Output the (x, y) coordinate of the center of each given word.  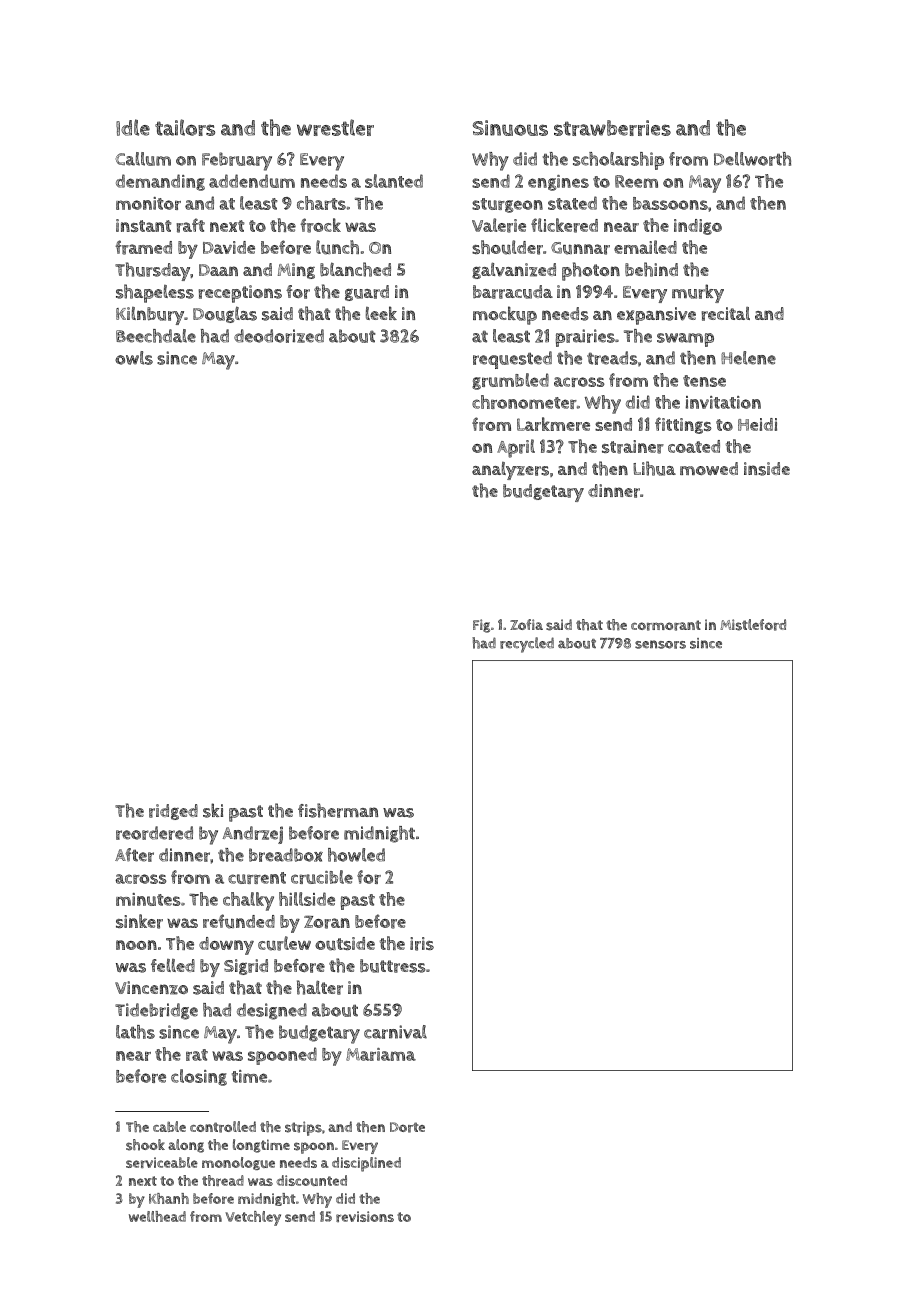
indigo (698, 227)
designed (272, 1011)
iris (422, 944)
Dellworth (752, 159)
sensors (660, 644)
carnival (395, 1032)
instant (144, 225)
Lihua (654, 468)
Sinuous (510, 128)
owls (134, 358)
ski (213, 810)
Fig (481, 626)
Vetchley (253, 1218)
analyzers (510, 471)
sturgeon (507, 205)
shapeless (155, 293)
